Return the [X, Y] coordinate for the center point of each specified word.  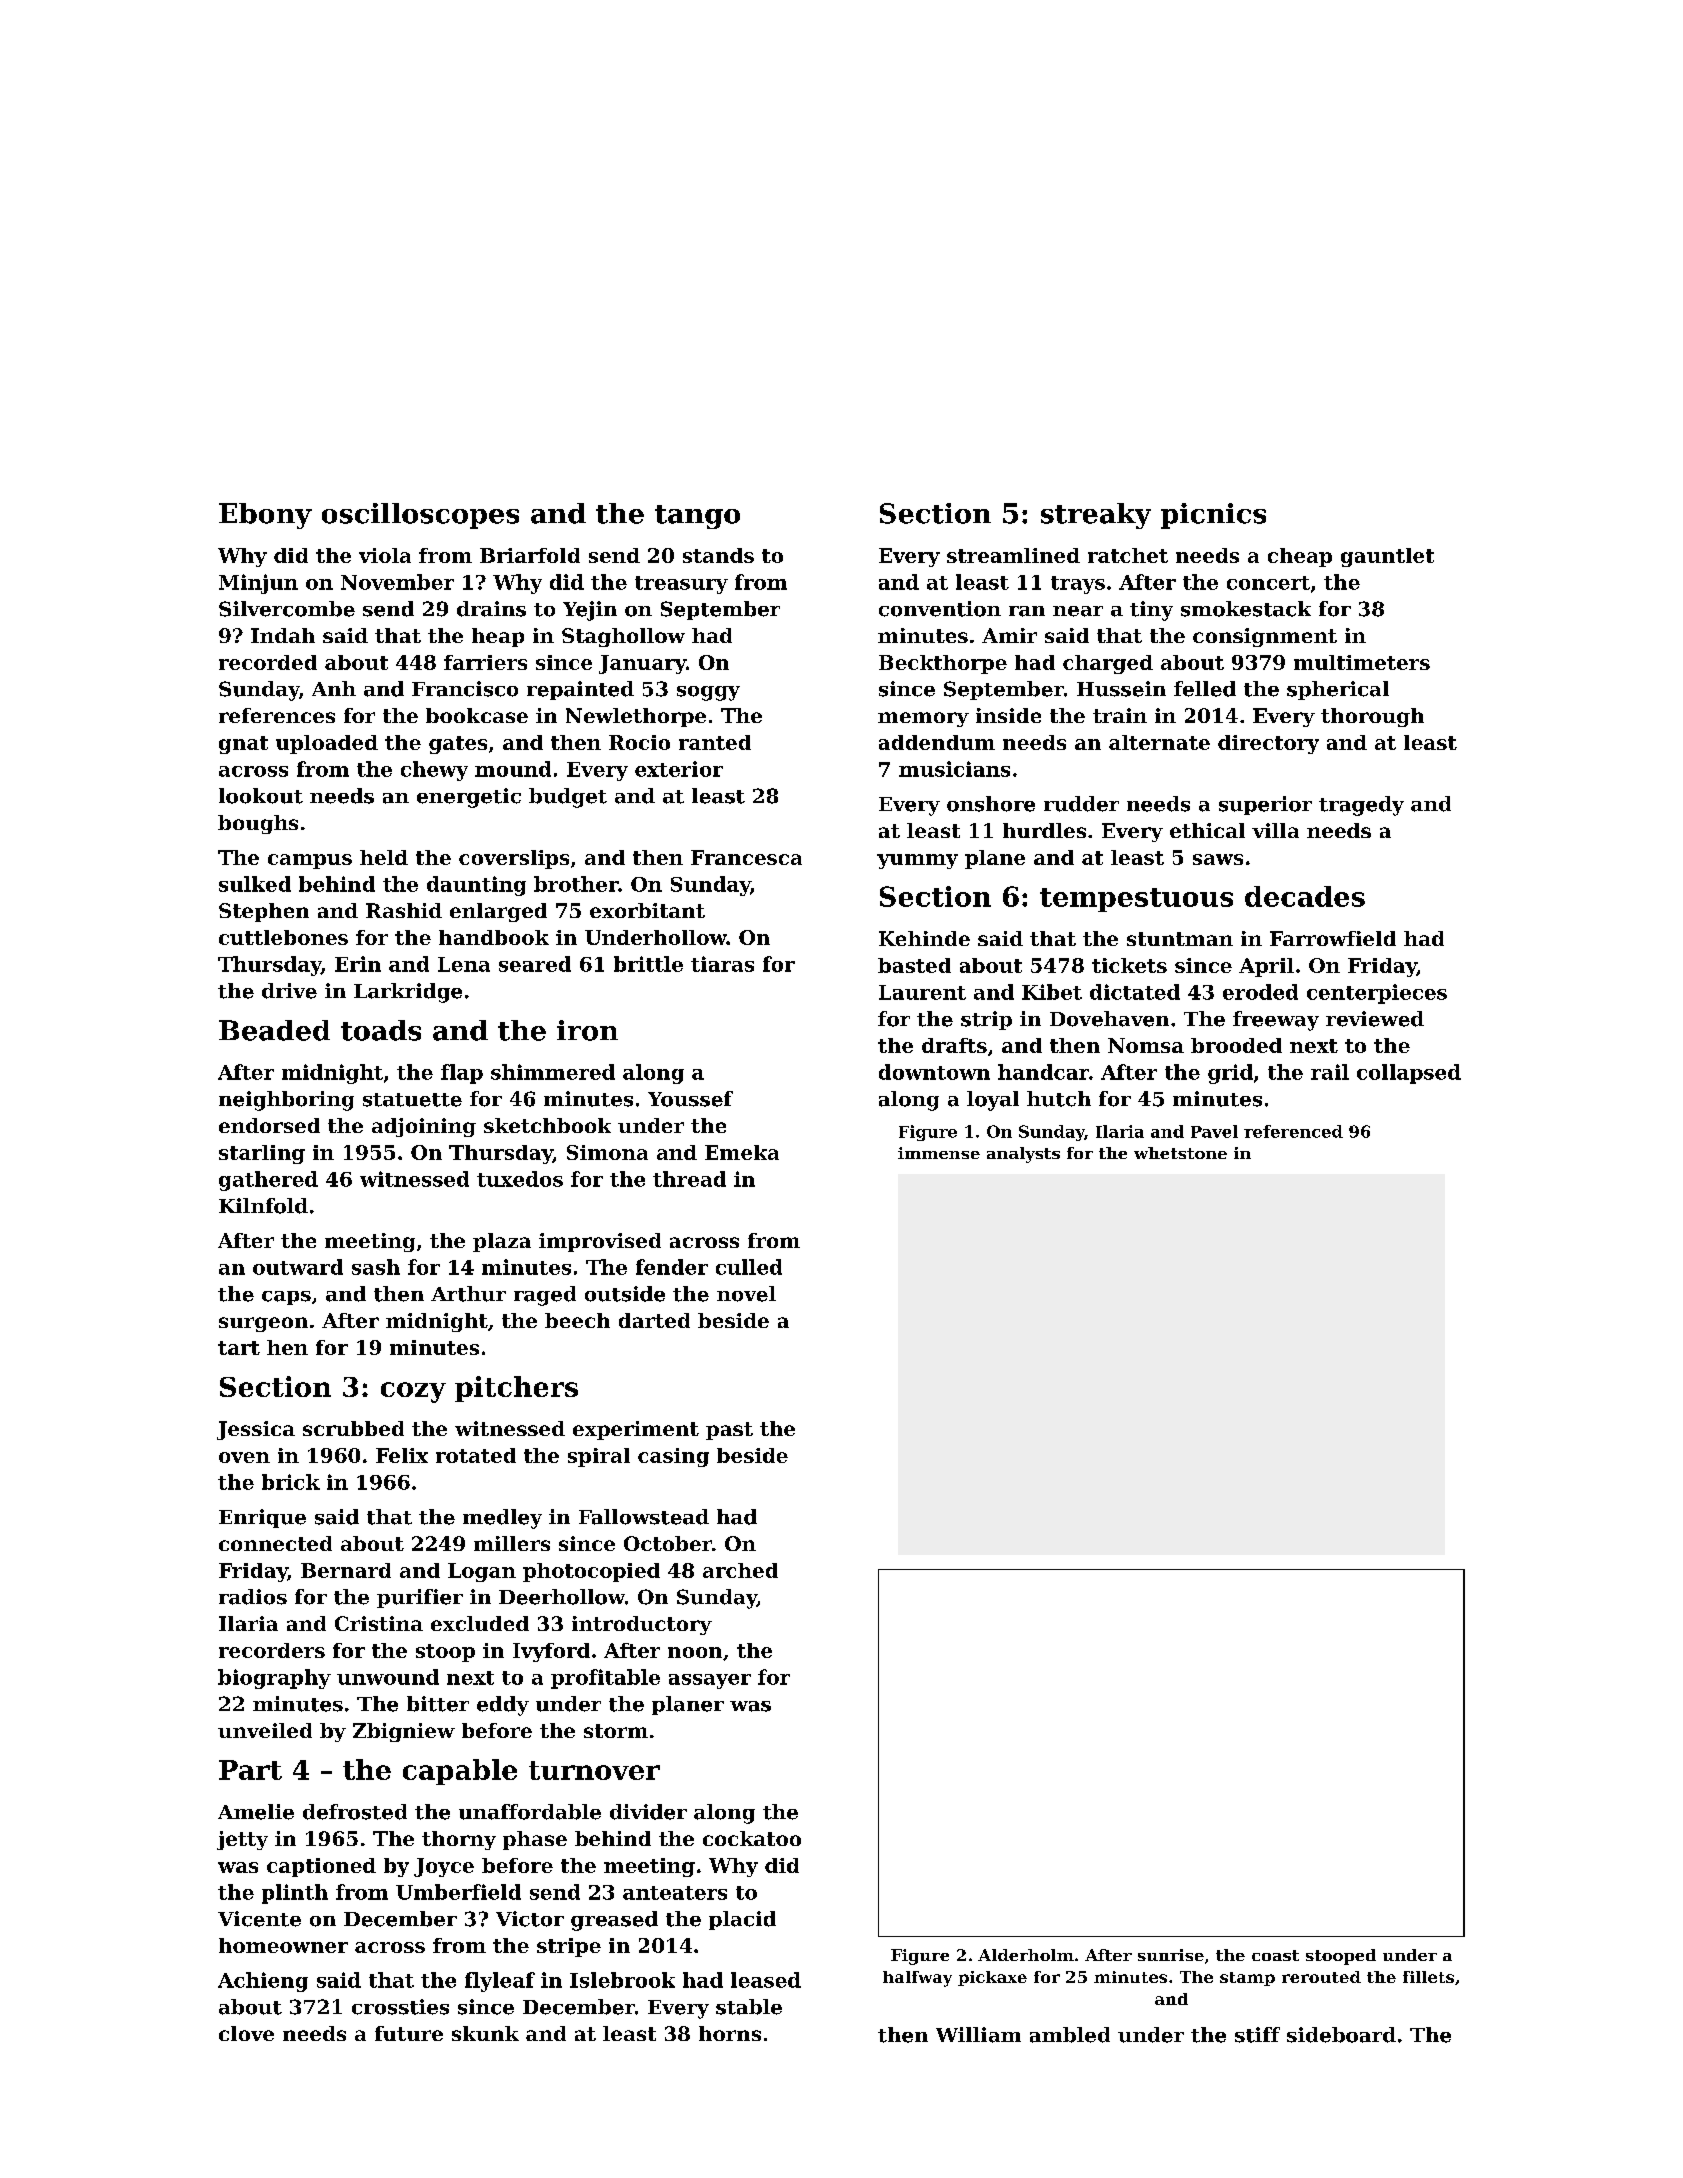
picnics [1213, 516]
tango [697, 517]
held [384, 857]
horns [730, 2033]
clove [246, 2033]
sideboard [1341, 2035]
